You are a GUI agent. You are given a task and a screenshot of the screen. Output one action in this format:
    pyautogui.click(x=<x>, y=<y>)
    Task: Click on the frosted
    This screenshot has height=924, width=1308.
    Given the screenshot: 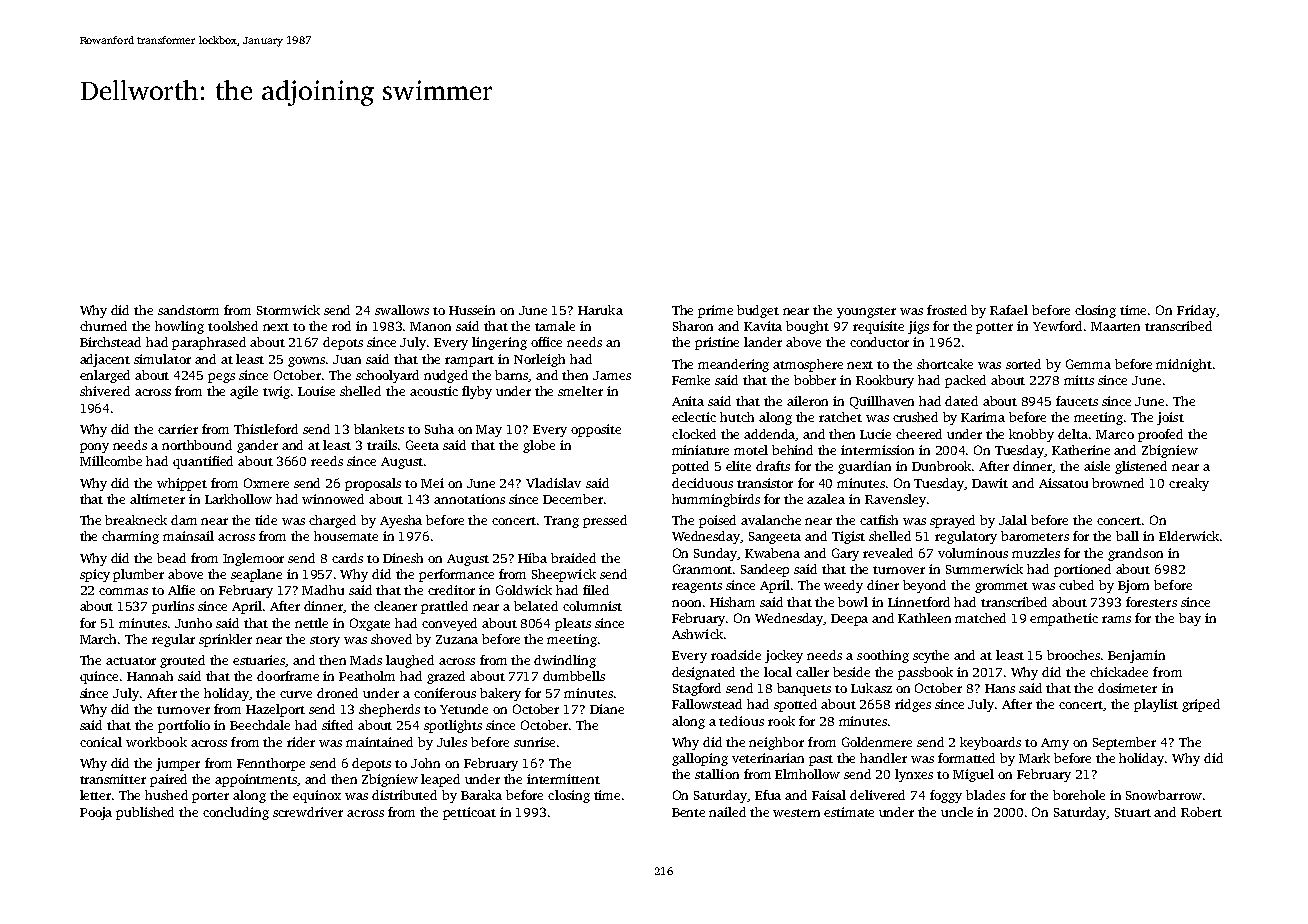 What is the action you would take?
    pyautogui.click(x=947, y=310)
